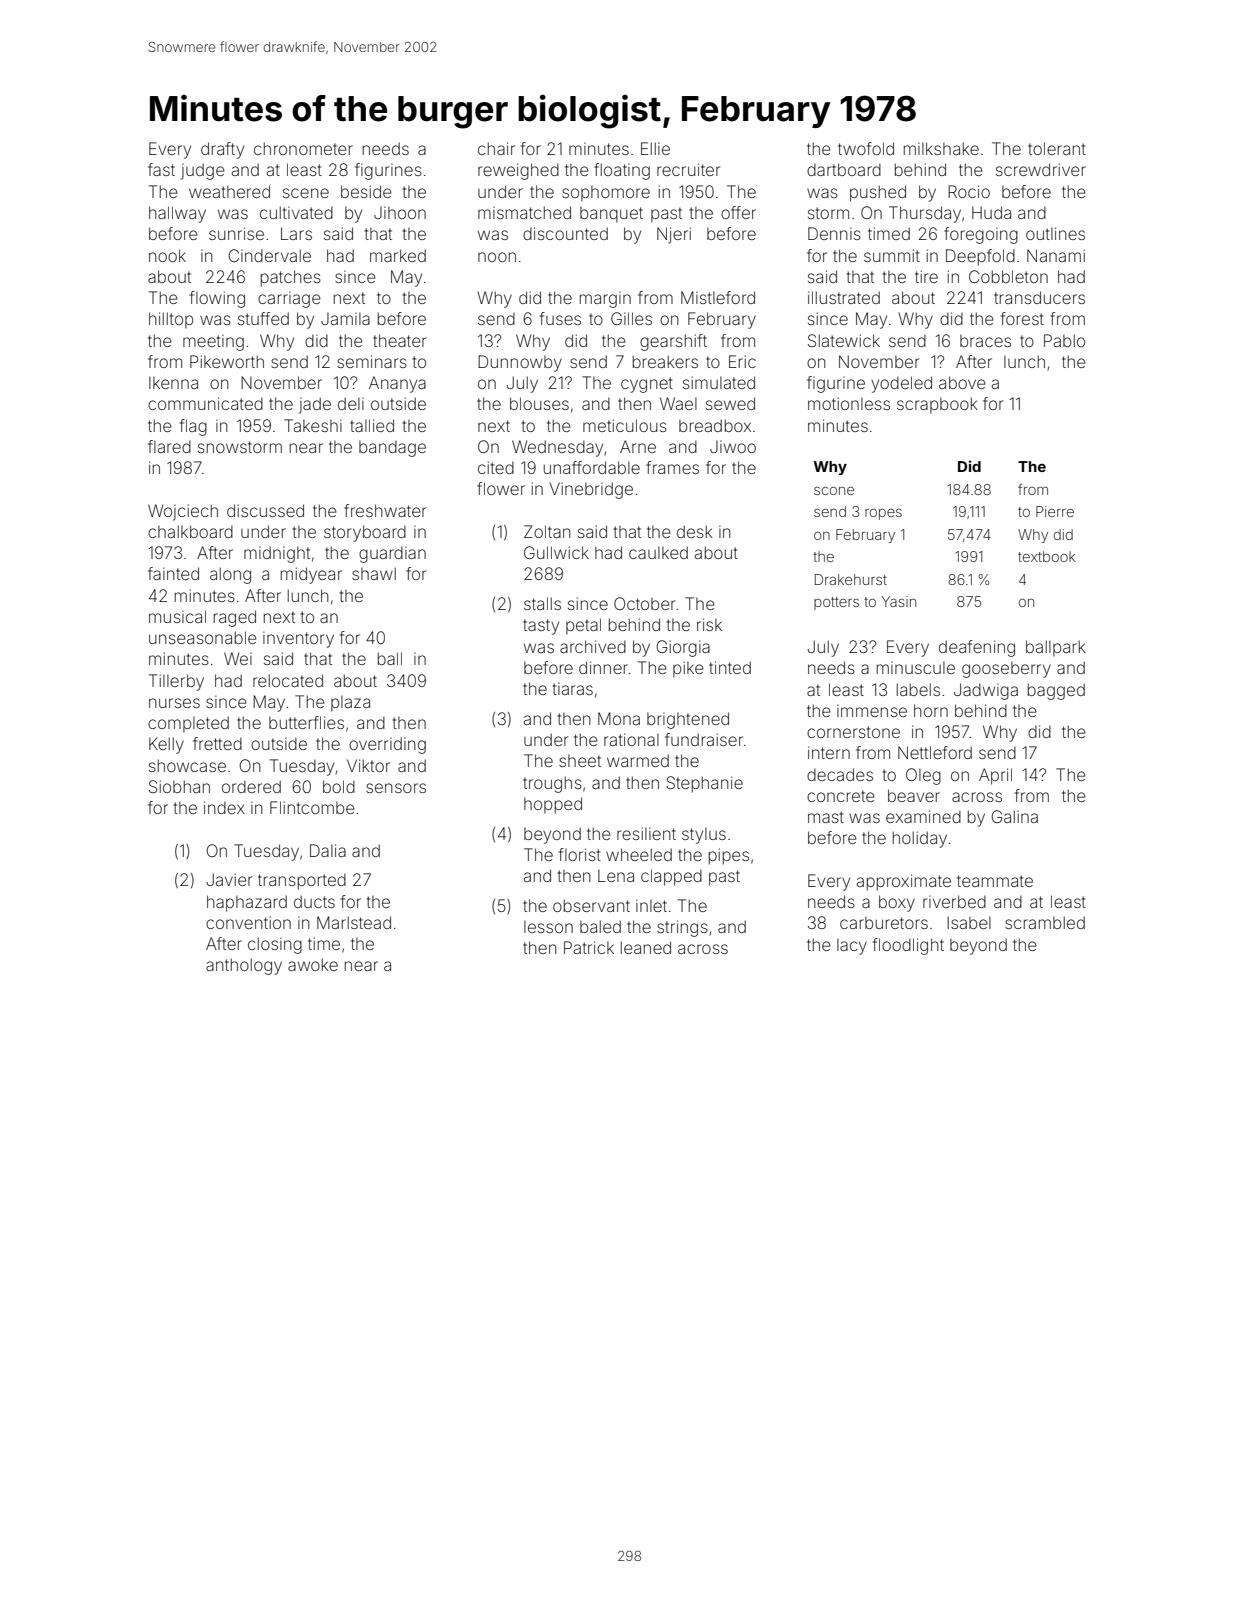 Image resolution: width=1234 pixels, height=1597 pixels. I want to click on fuses, so click(560, 318).
